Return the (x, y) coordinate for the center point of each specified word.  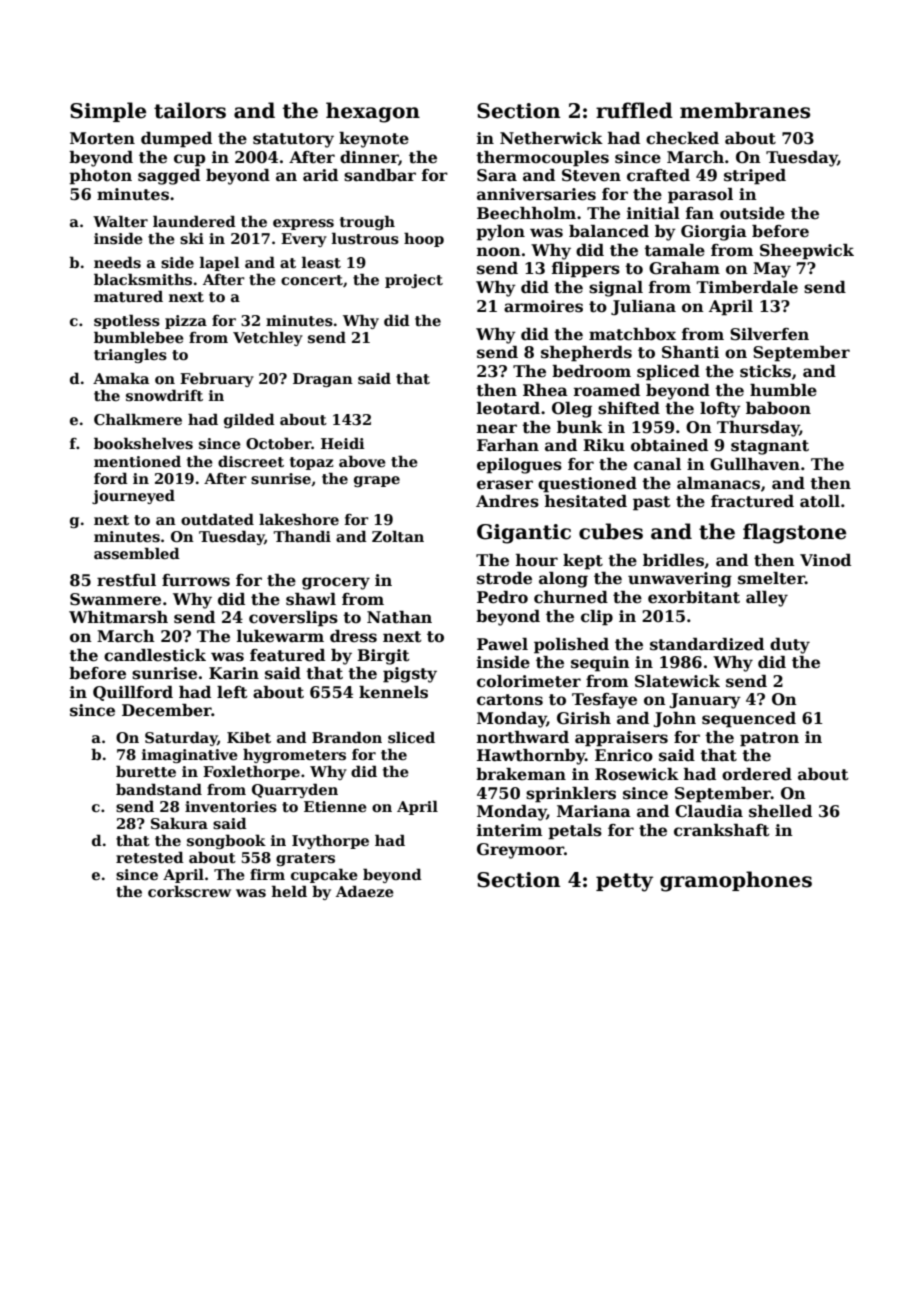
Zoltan (398, 536)
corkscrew (189, 891)
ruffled (634, 110)
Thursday (758, 429)
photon (100, 177)
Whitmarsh (118, 617)
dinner (369, 157)
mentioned (137, 461)
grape (377, 481)
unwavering (680, 580)
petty (624, 882)
